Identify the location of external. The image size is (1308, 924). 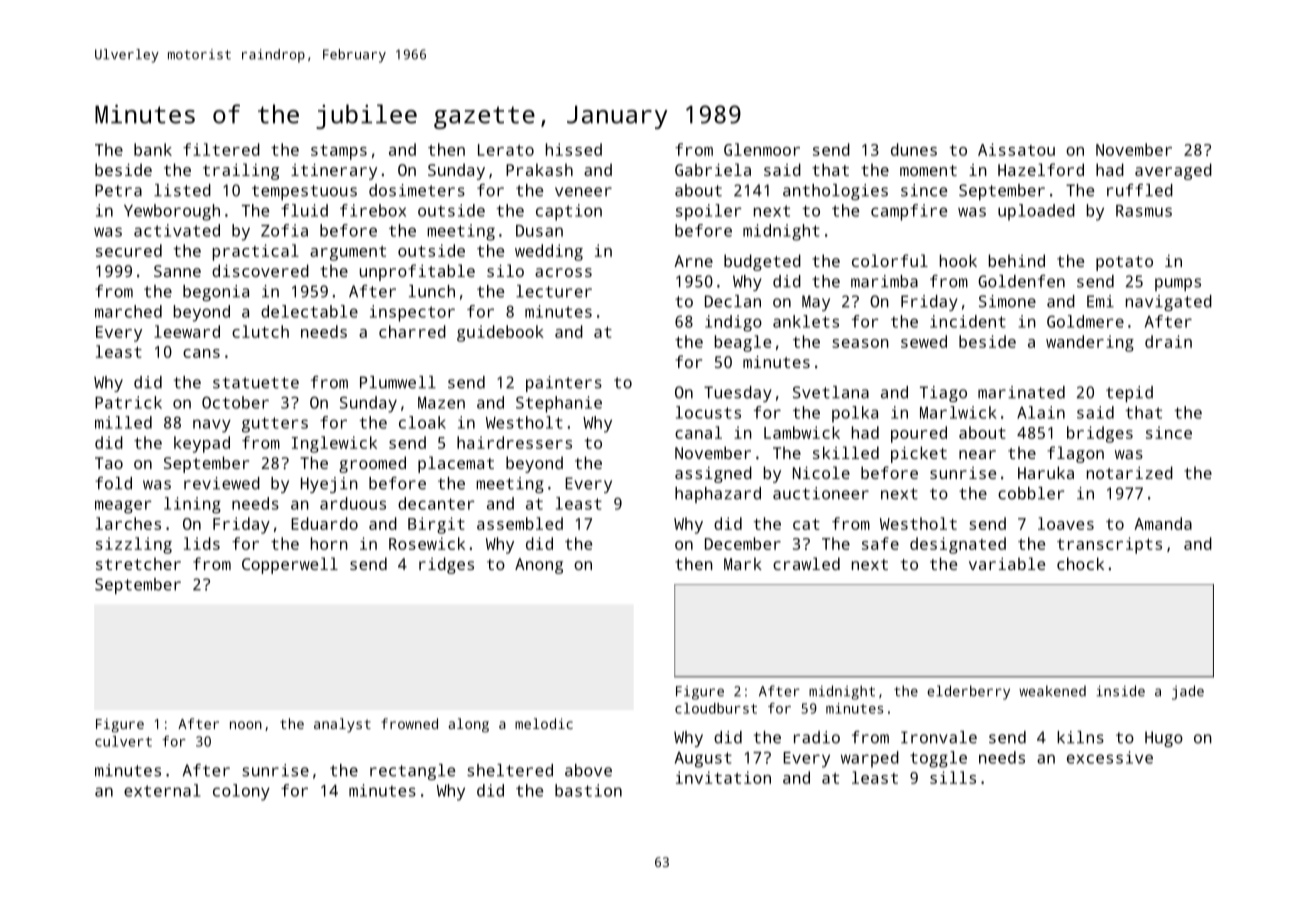
(162, 790).
